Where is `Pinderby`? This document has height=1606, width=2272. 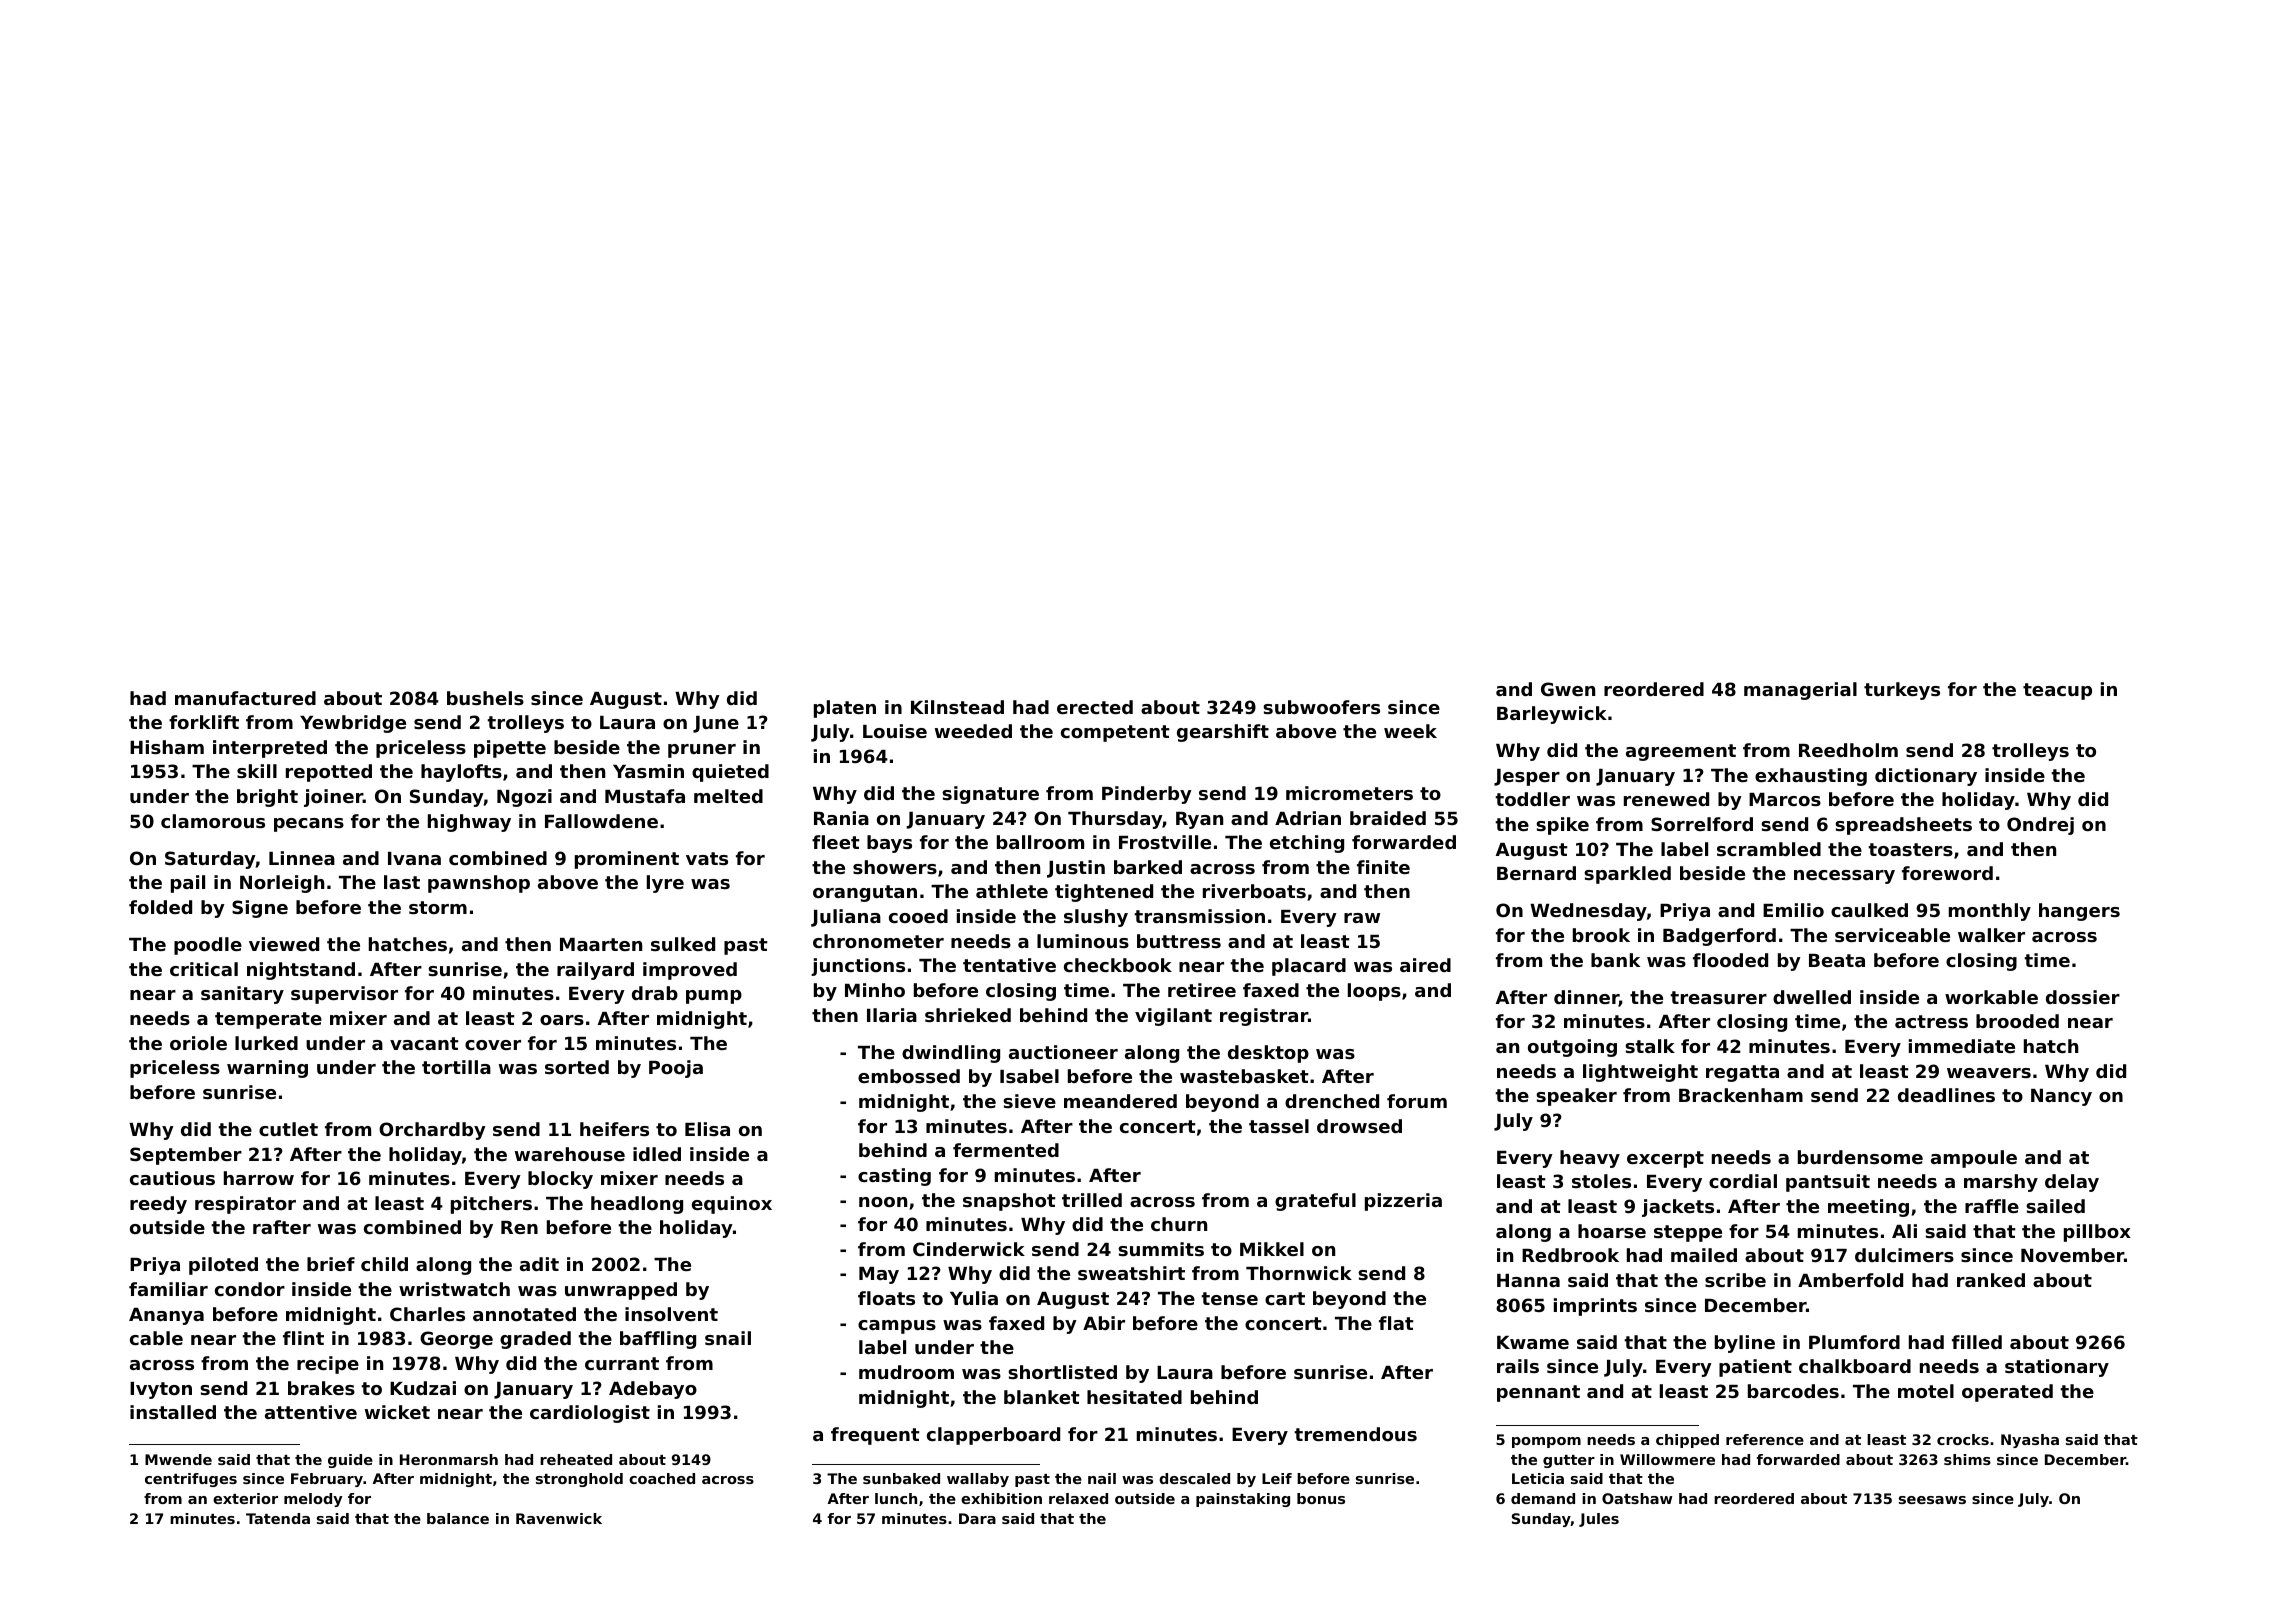
Pinderby is located at coordinates (1147, 795).
